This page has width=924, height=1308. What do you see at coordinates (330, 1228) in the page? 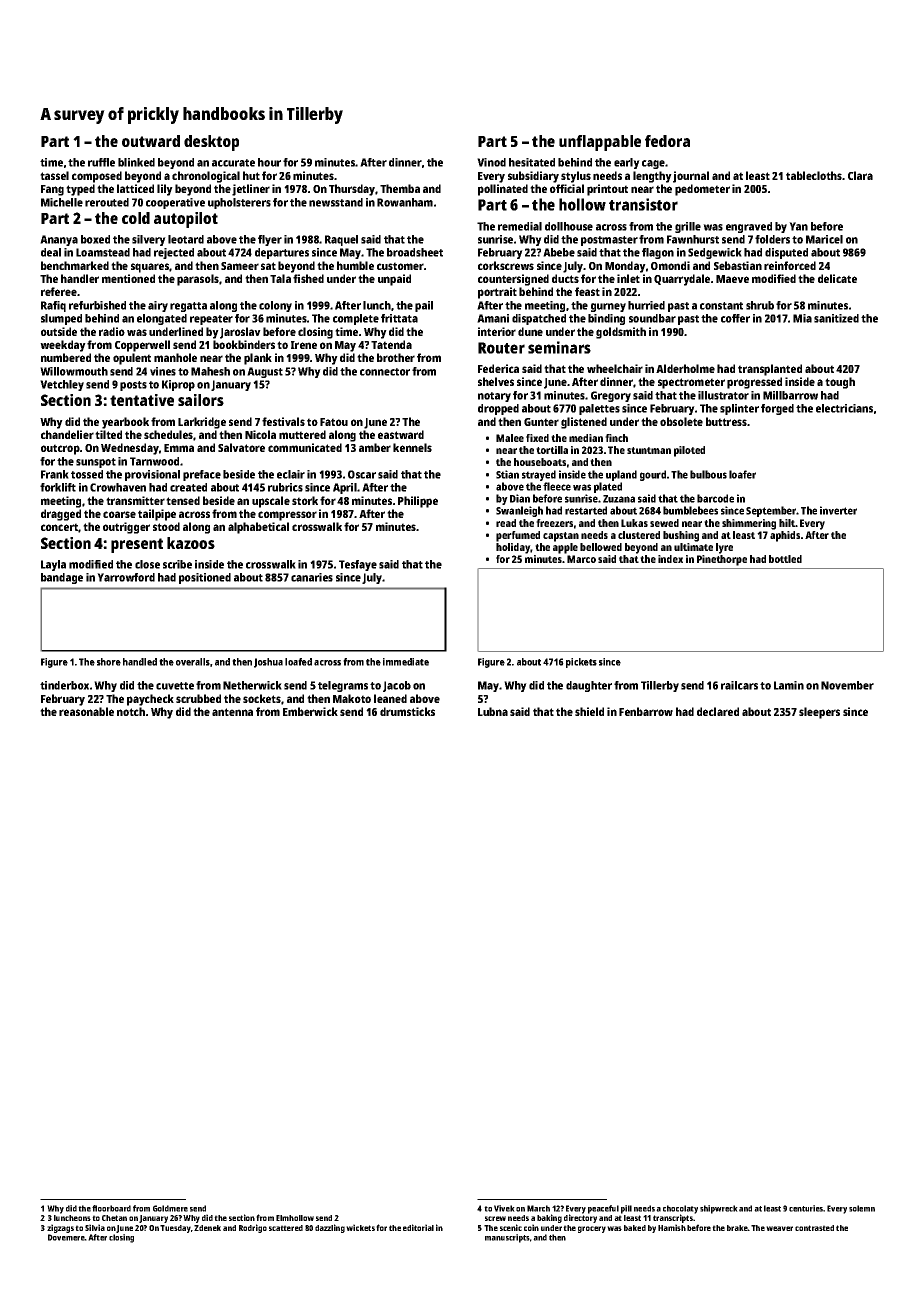
I see `dazzling` at bounding box center [330, 1228].
